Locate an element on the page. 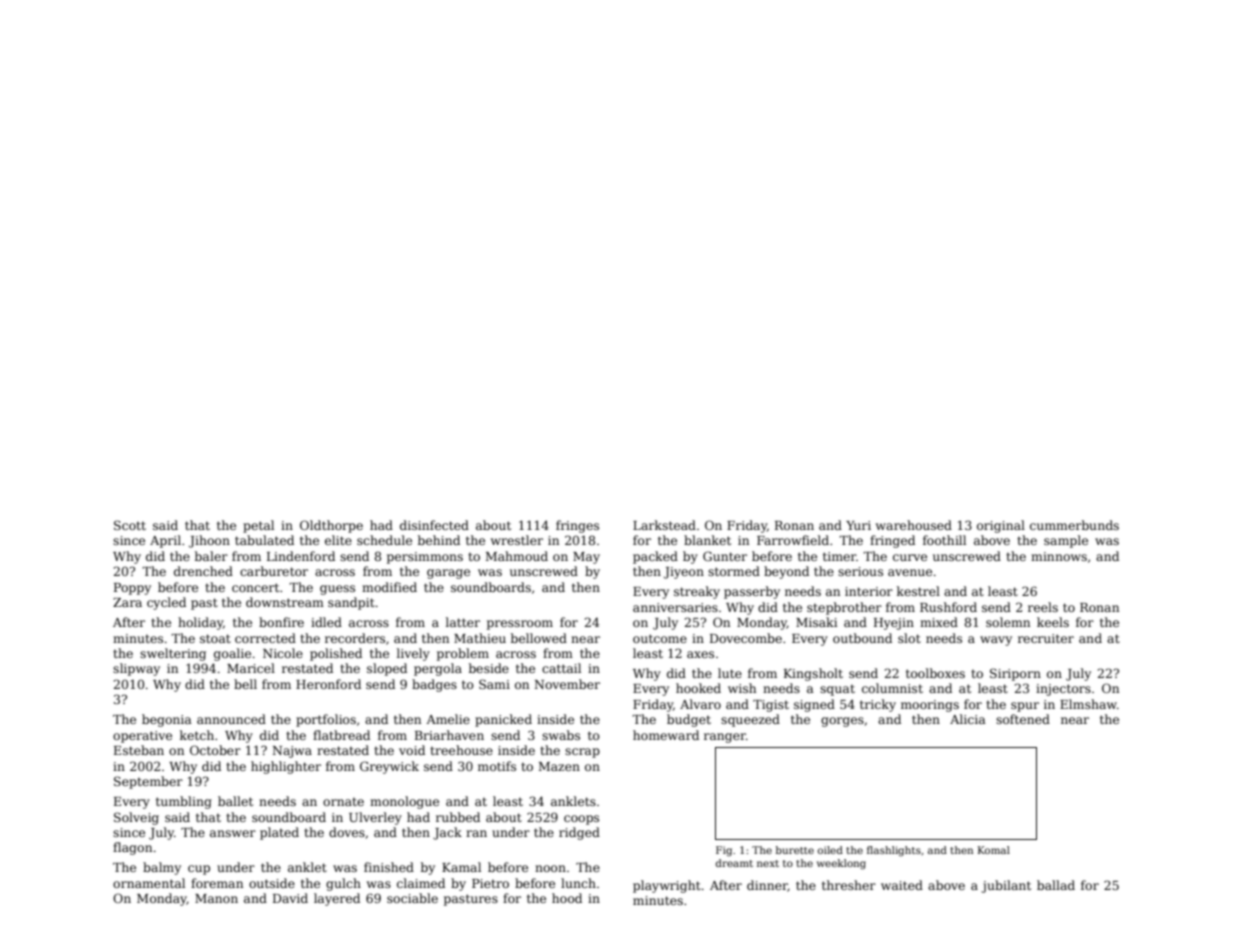 The height and width of the document is (952, 1233). Komal is located at coordinates (994, 850).
